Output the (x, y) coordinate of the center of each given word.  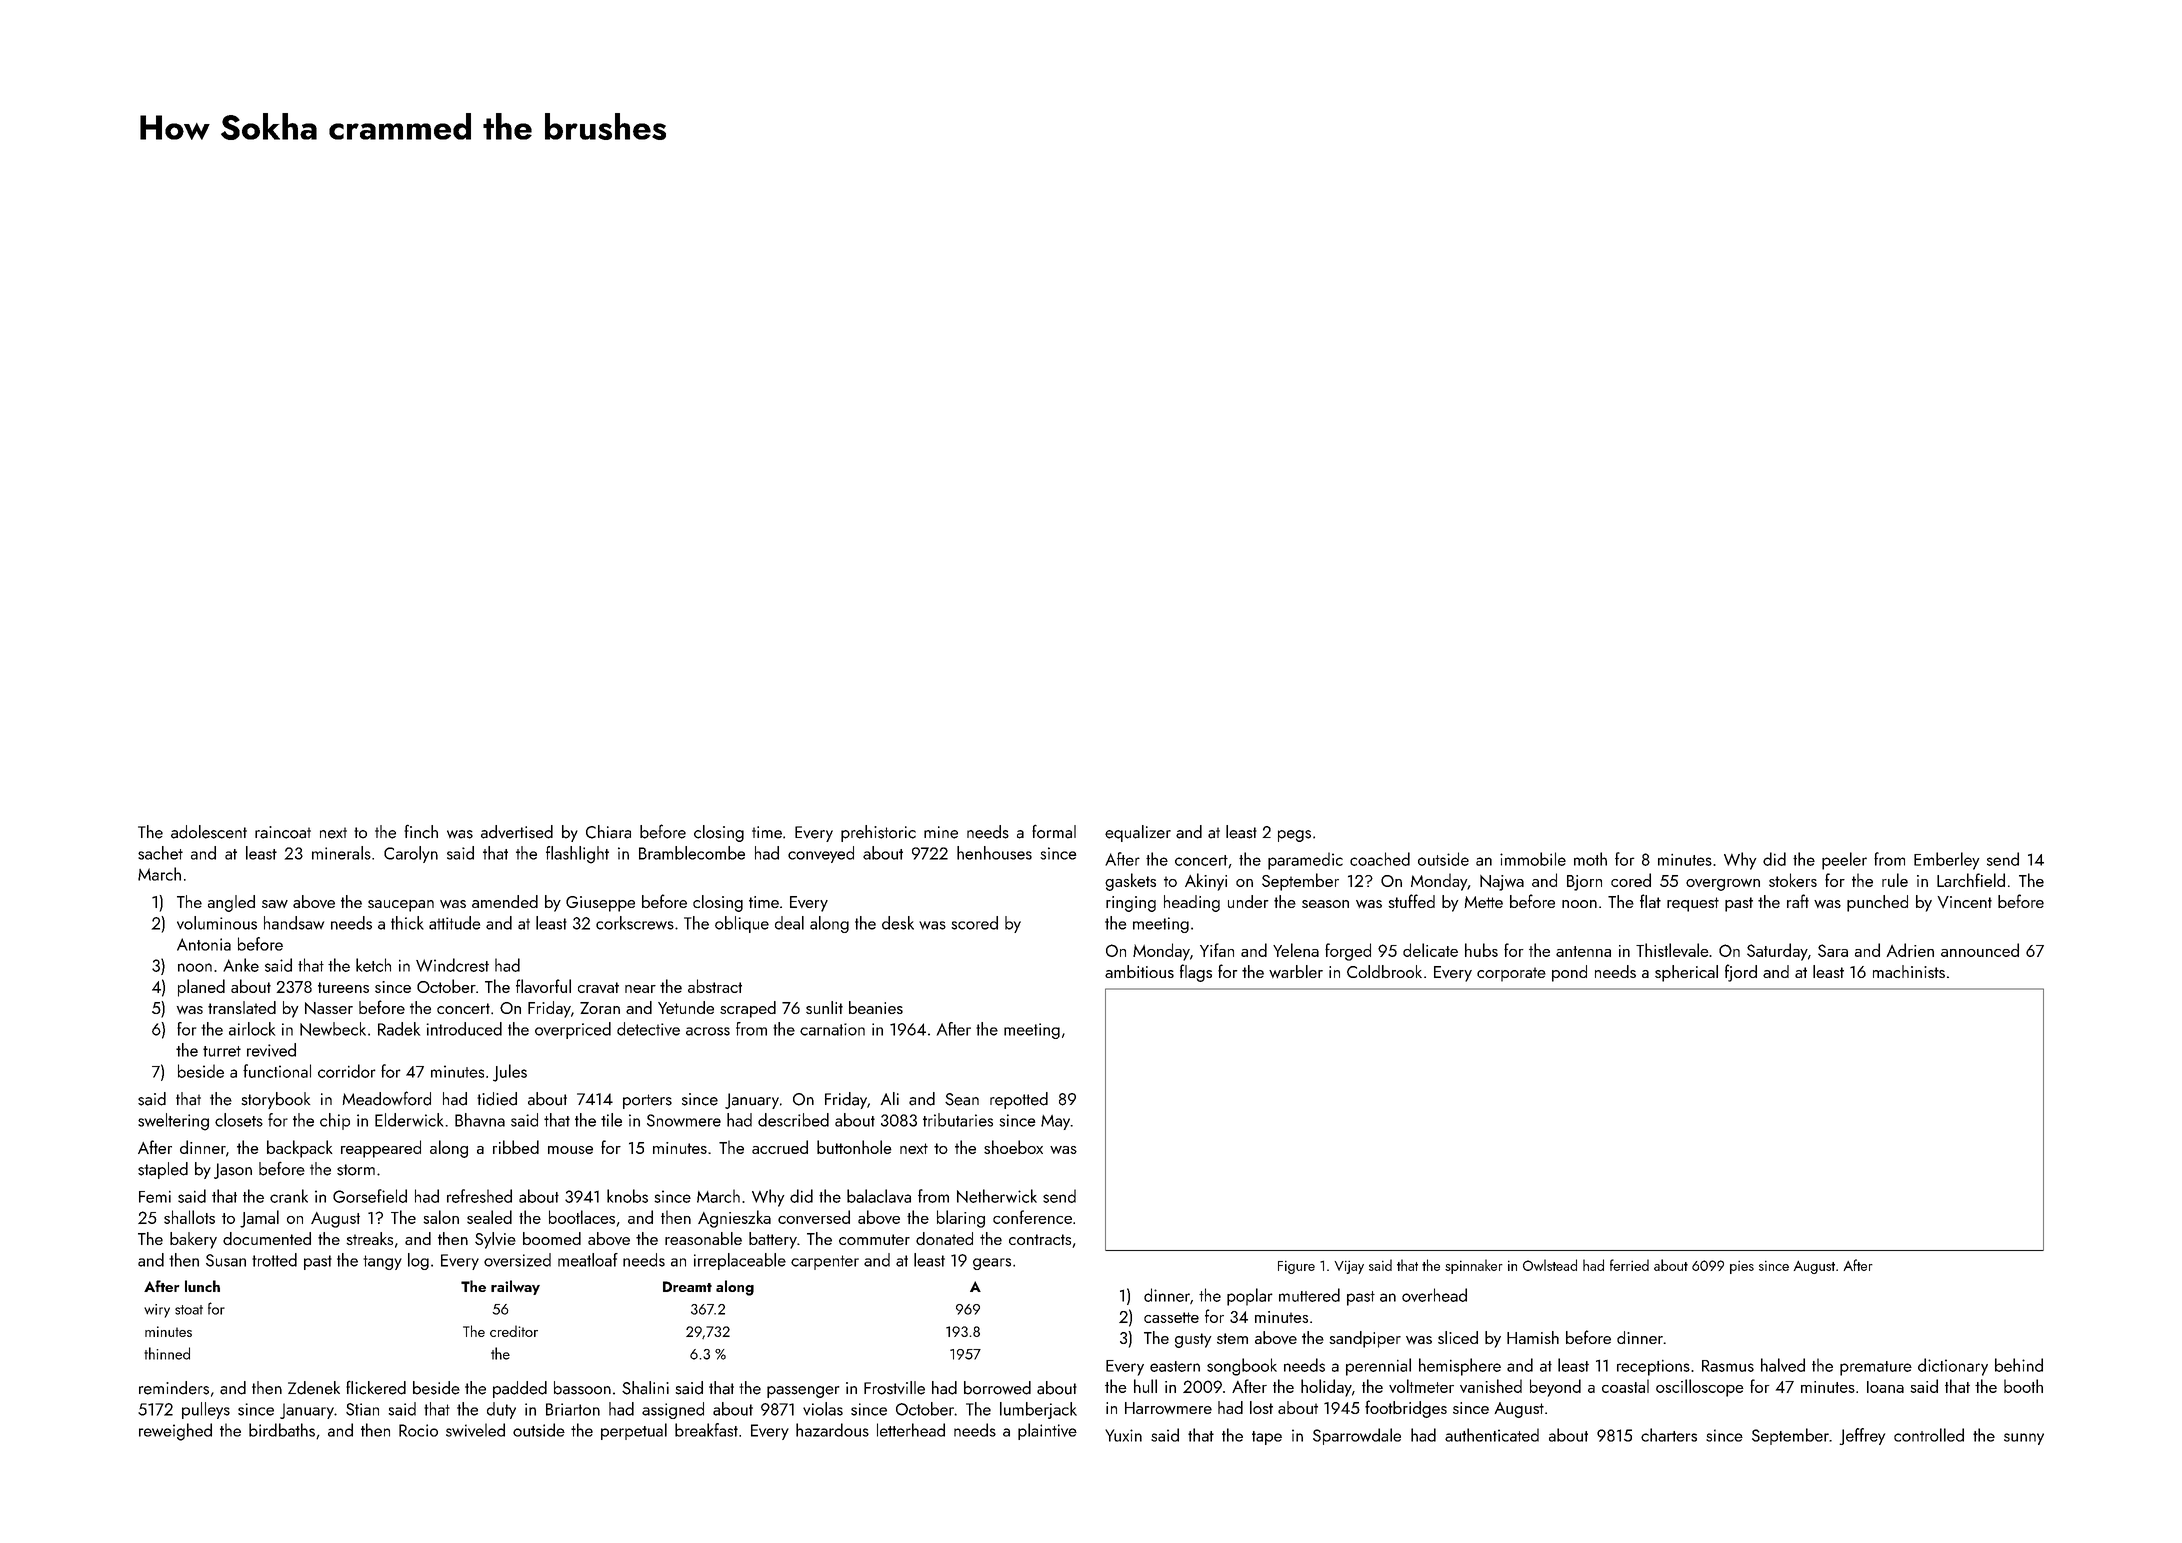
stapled (163, 1170)
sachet (160, 853)
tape (1267, 1438)
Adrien (1910, 950)
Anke (241, 965)
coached (1380, 859)
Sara (1833, 950)
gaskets (1130, 882)
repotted (1019, 1100)
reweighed (175, 1432)
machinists (1909, 971)
